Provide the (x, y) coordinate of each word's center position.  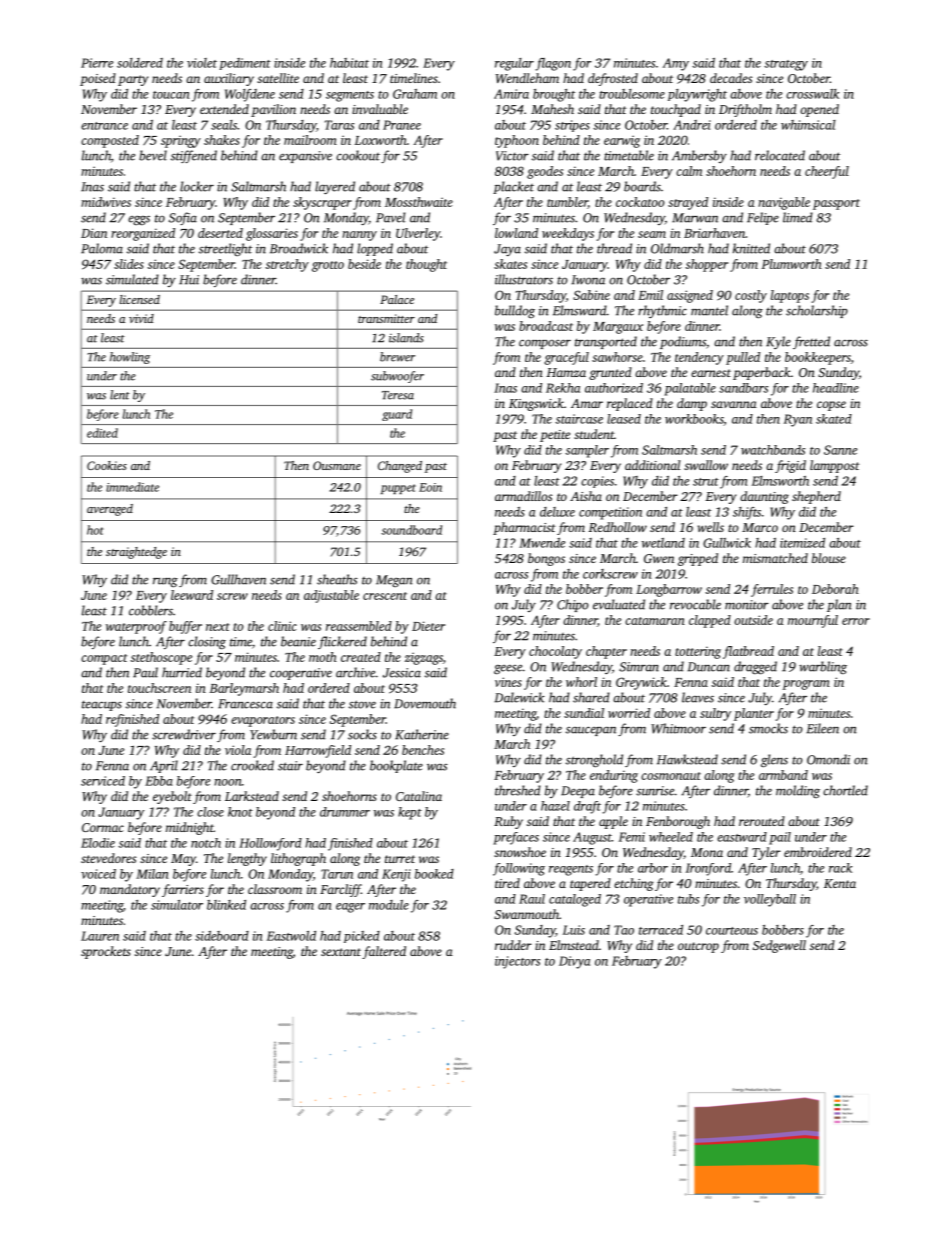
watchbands (773, 450)
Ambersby (699, 156)
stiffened (194, 156)
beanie (298, 641)
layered (335, 187)
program (806, 685)
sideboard (222, 936)
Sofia (183, 218)
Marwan (695, 218)
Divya (574, 962)
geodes (545, 172)
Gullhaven (238, 579)
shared (591, 697)
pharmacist (524, 528)
